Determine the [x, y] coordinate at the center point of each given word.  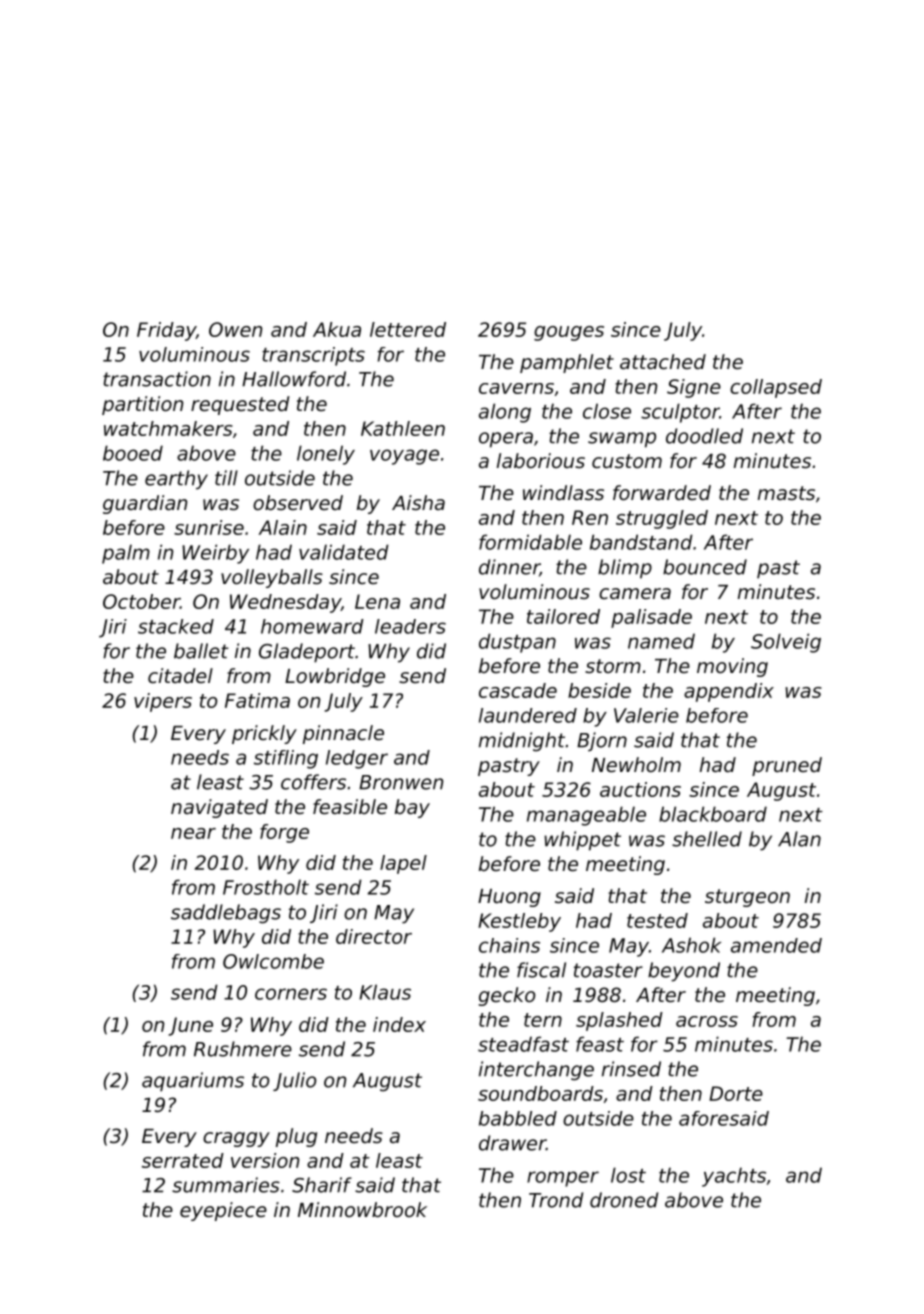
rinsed [631, 1069]
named [661, 641]
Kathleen [403, 428]
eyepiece [223, 1211]
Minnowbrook [362, 1210]
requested [240, 405]
